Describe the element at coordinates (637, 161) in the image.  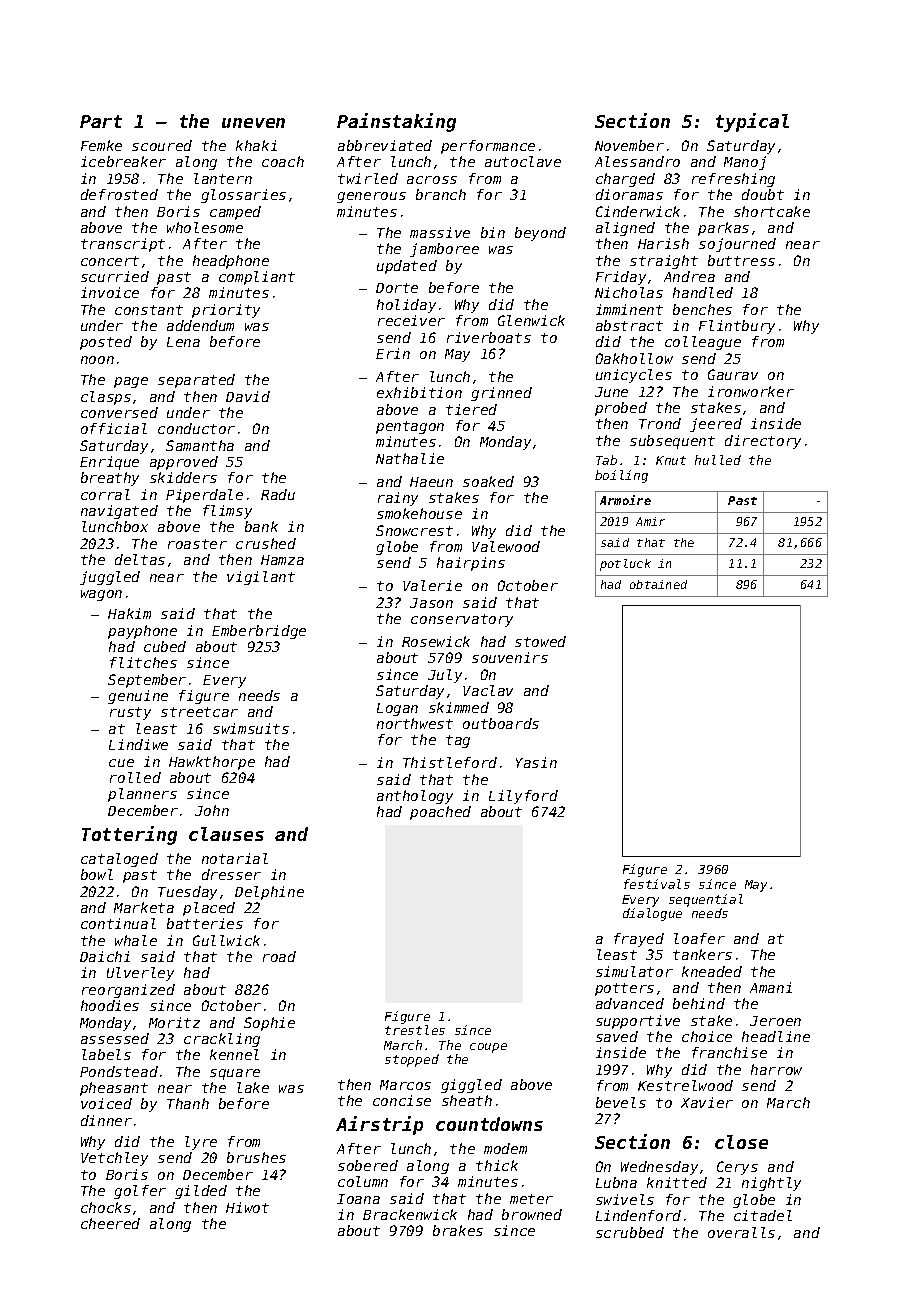
I see `Alessandro` at that location.
